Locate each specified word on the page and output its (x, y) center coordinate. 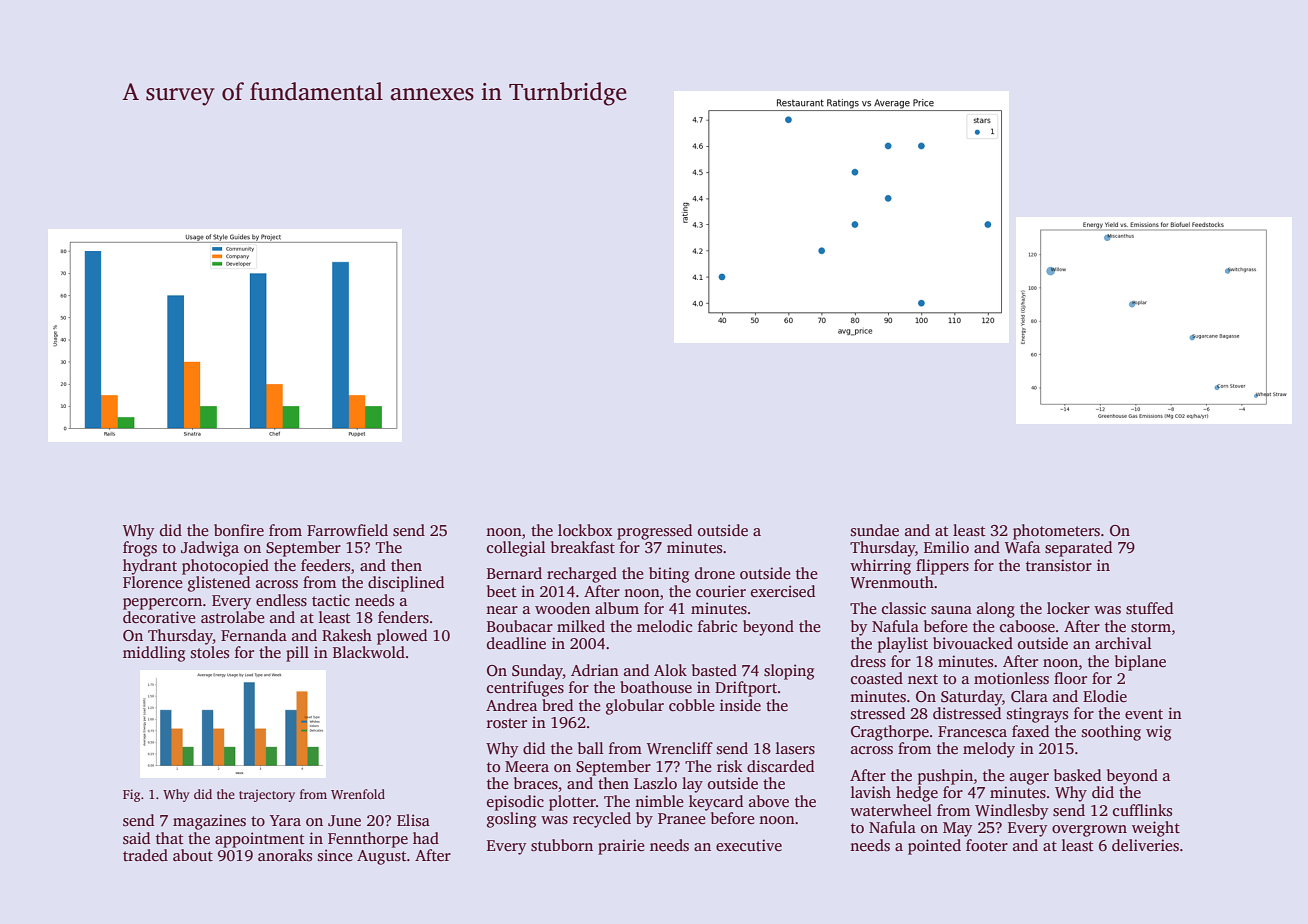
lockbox (585, 530)
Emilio (946, 547)
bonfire (239, 530)
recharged (582, 575)
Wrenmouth (892, 582)
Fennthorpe (368, 840)
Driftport (746, 689)
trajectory (267, 795)
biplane (1140, 663)
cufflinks (1142, 810)
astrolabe (233, 617)
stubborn (562, 845)
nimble (659, 801)
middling (154, 654)
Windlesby (1012, 812)
